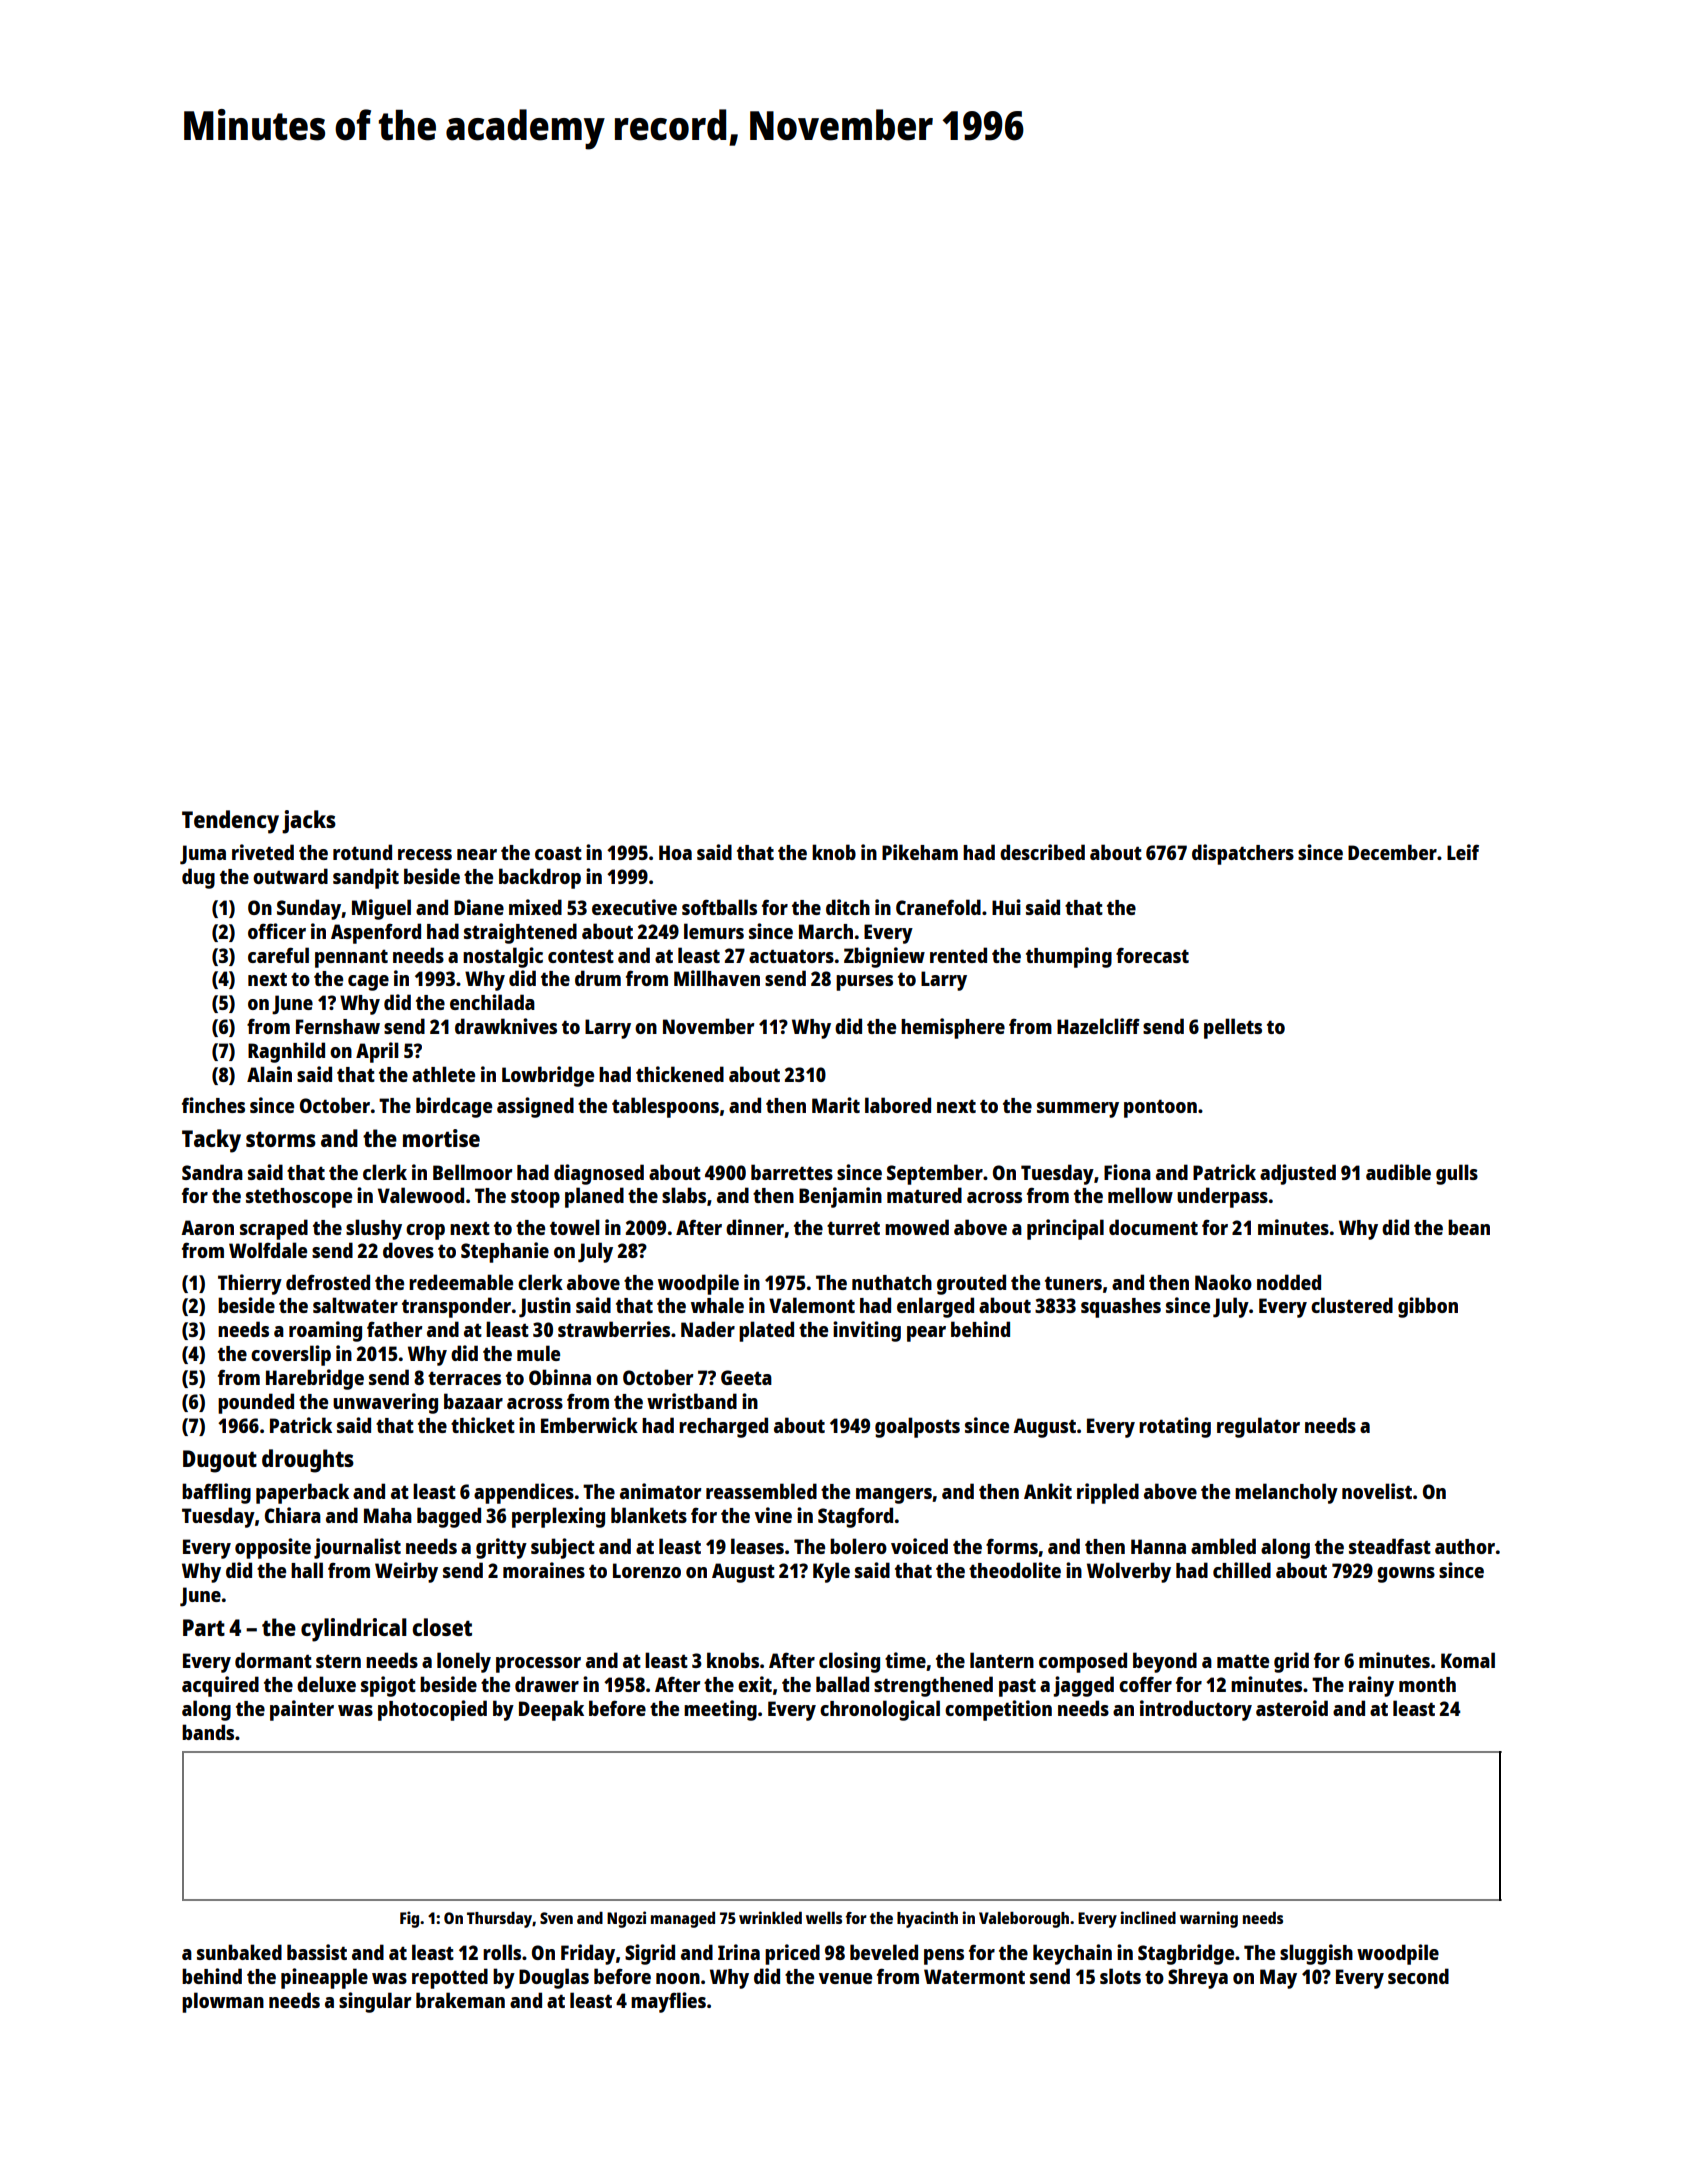 Image resolution: width=1683 pixels, height=2178 pixels. I want to click on Naoko, so click(1223, 1282).
